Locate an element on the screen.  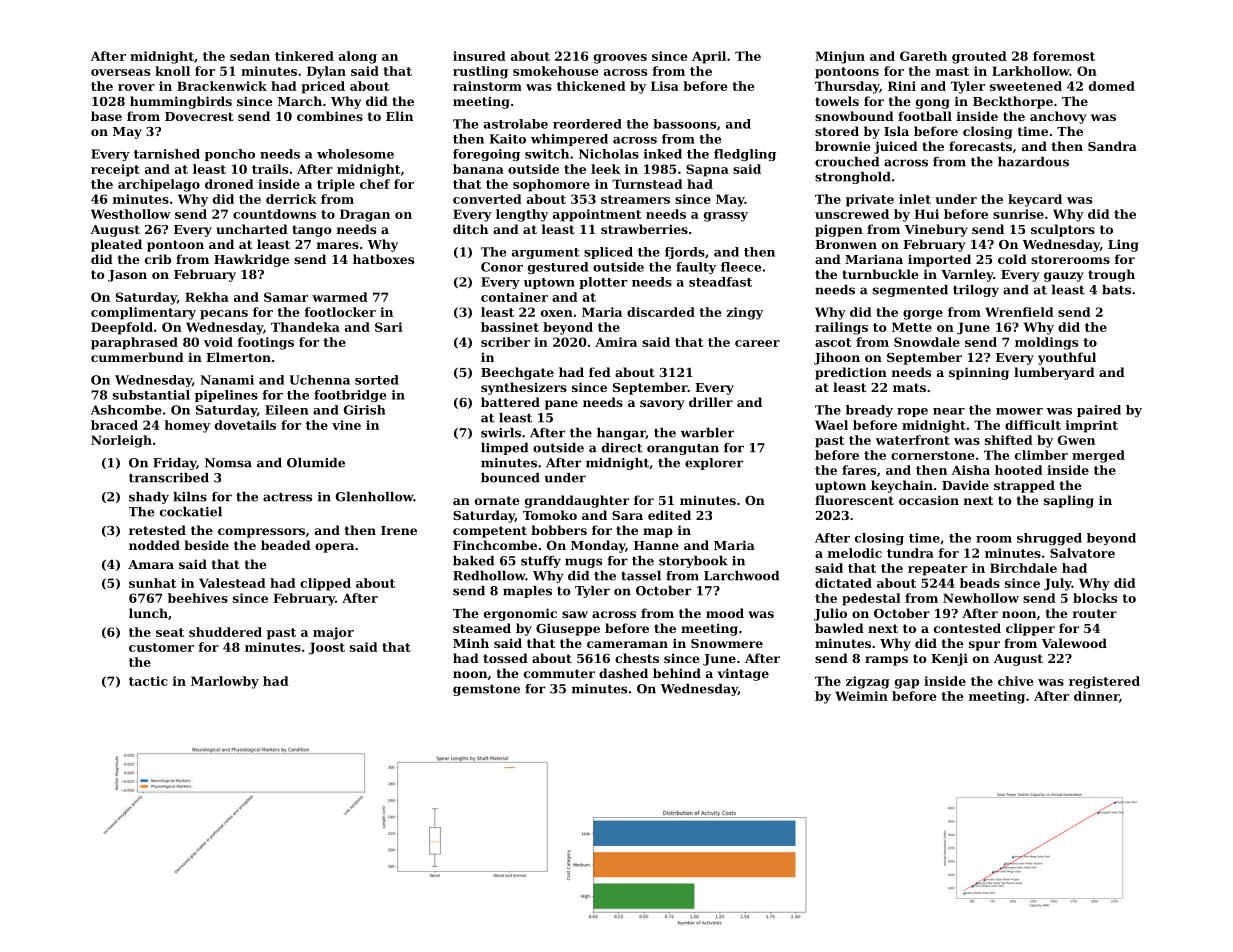
melodic is located at coordinates (855, 553).
